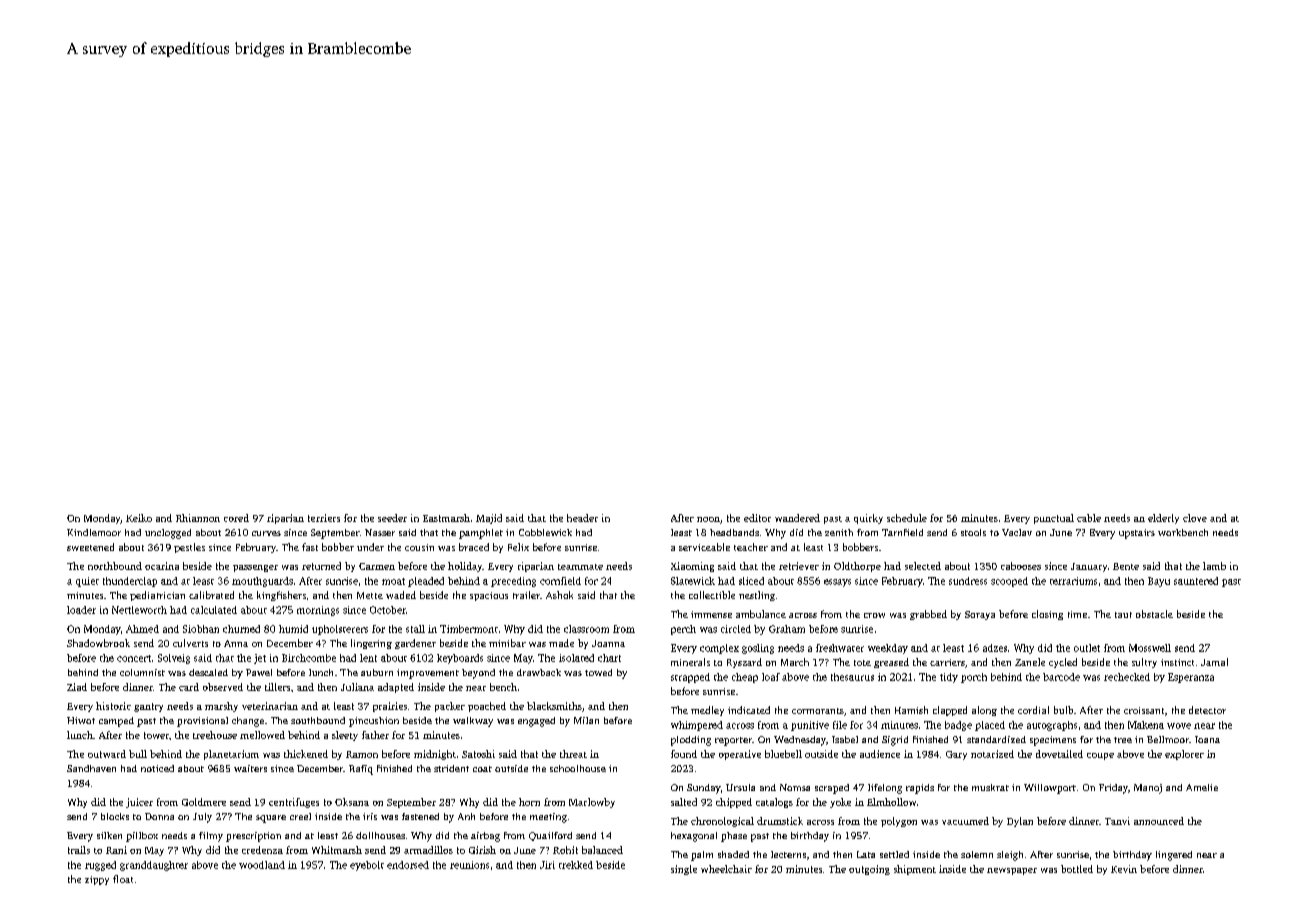 The width and height of the page is (1308, 924). What do you see at coordinates (582, 518) in the page?
I see `header` at bounding box center [582, 518].
